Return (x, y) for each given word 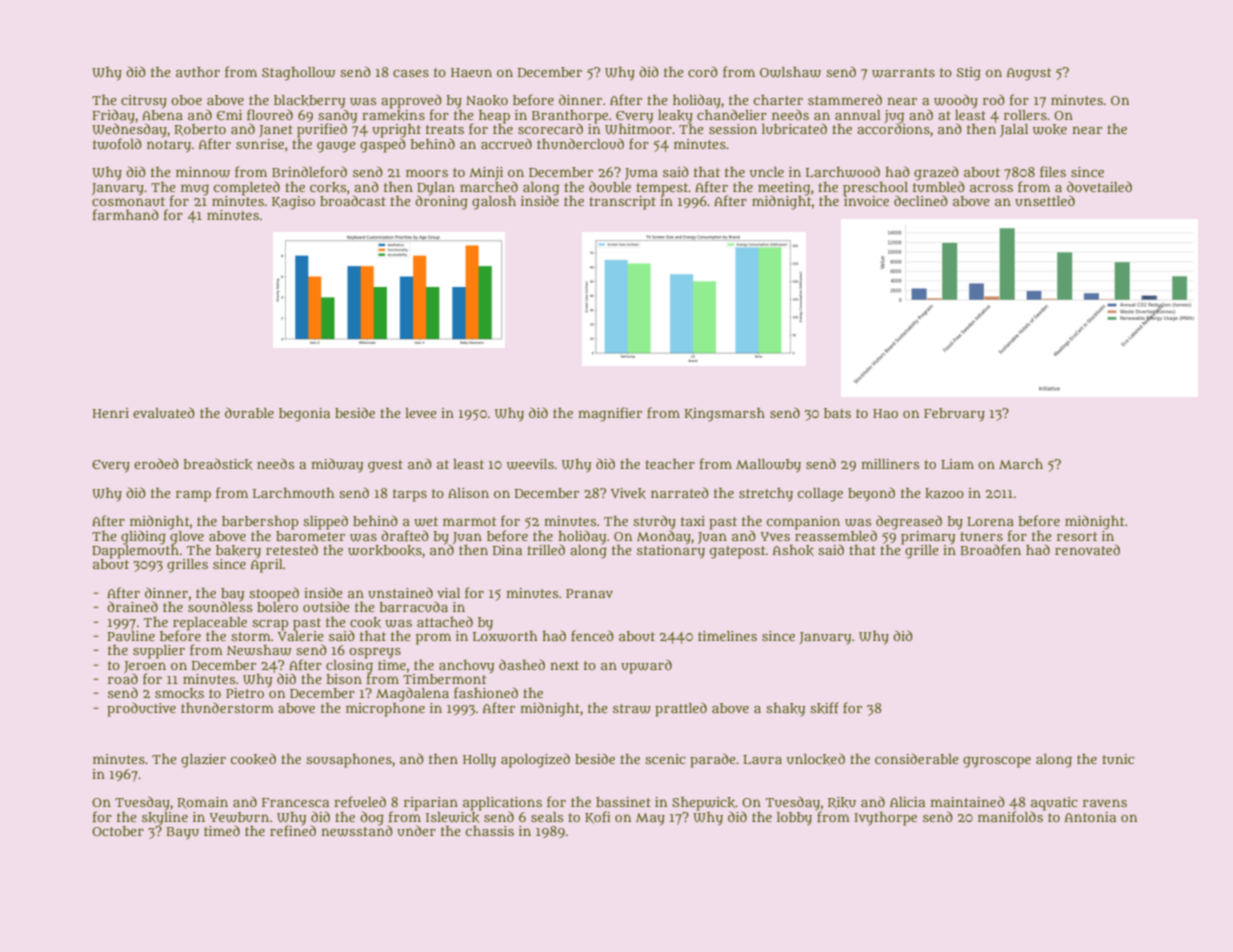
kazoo (944, 493)
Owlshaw (790, 72)
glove (187, 538)
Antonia (1090, 817)
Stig (969, 74)
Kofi (598, 817)
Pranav (589, 593)
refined (293, 830)
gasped (383, 145)
